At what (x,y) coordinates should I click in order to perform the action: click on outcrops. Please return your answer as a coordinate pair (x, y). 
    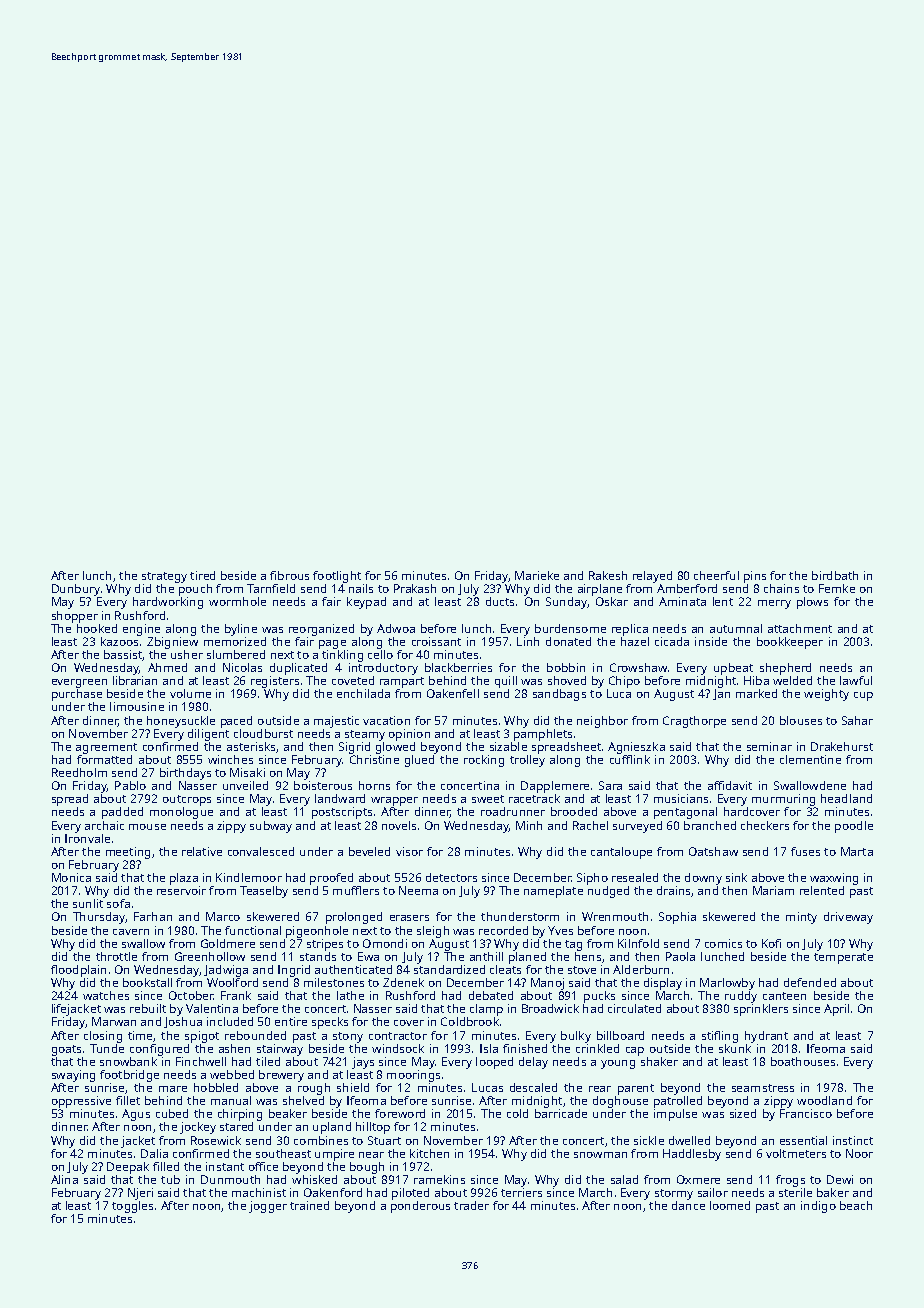
    Looking at the image, I should click on (187, 800).
